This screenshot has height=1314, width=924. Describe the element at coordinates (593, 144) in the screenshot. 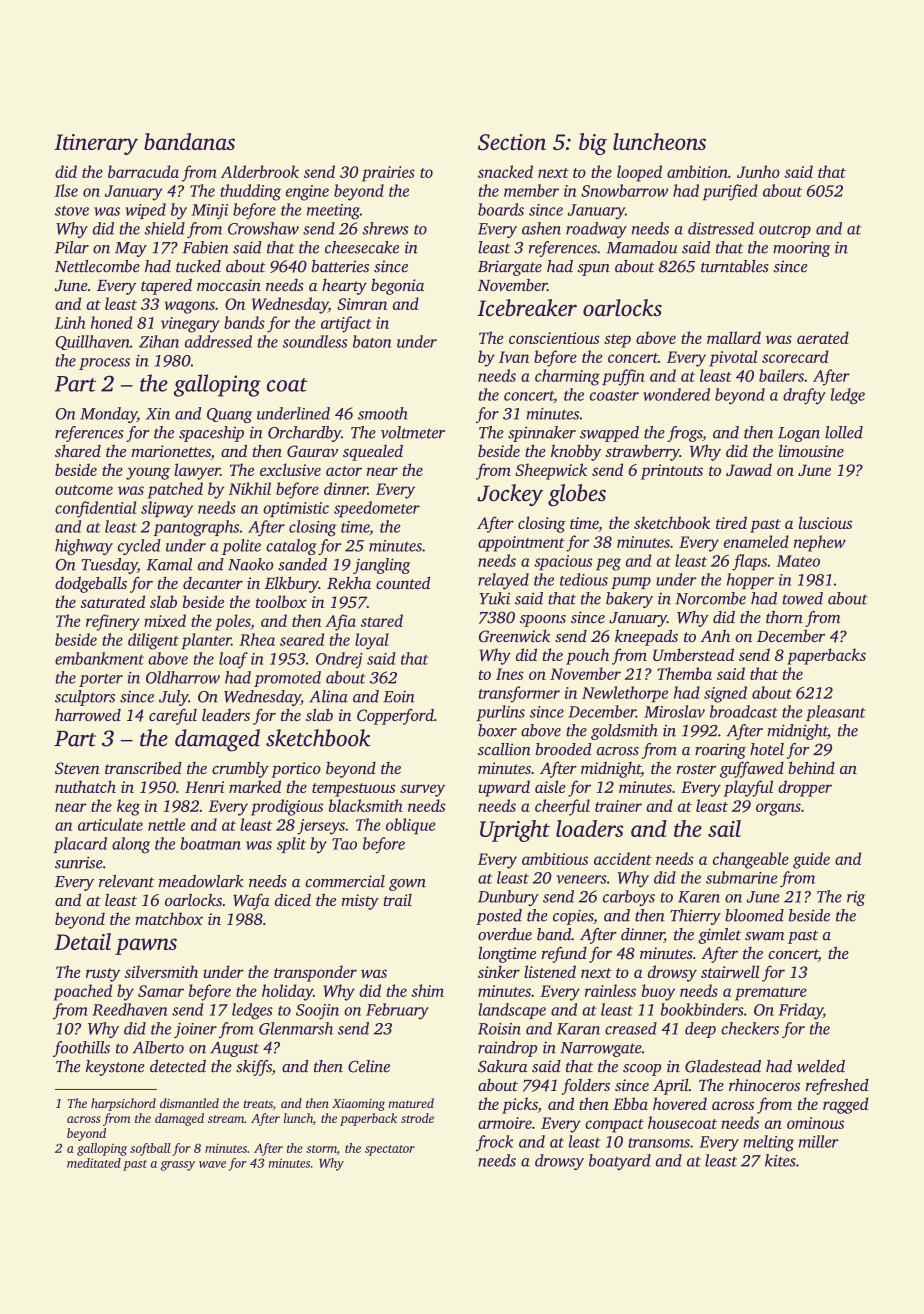

I see `big` at that location.
